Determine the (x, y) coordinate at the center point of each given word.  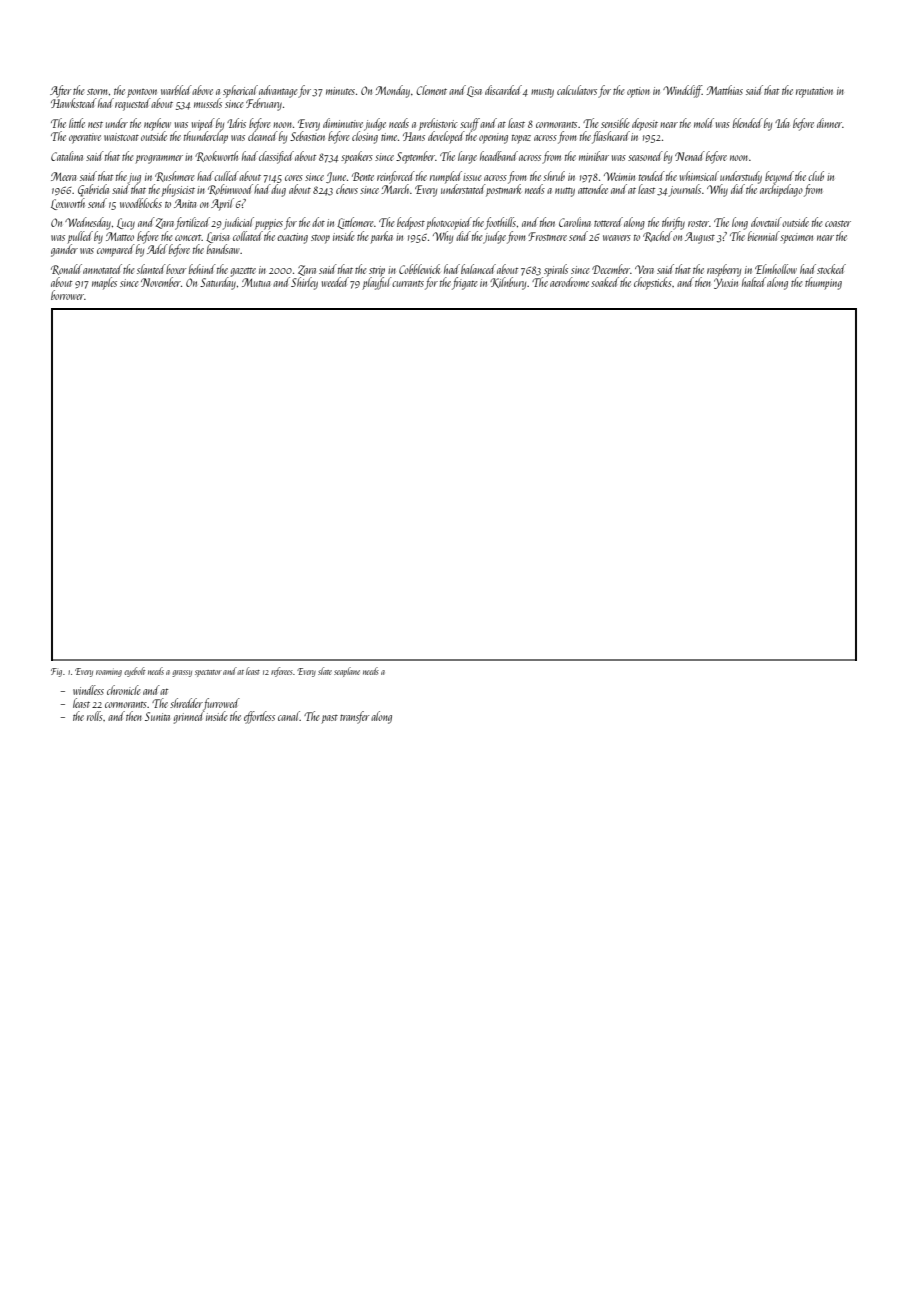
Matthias (724, 90)
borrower (67, 295)
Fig (56, 672)
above (202, 90)
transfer (354, 717)
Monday (392, 91)
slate (325, 671)
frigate (465, 283)
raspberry (724, 270)
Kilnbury (508, 283)
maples (104, 283)
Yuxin (726, 283)
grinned (189, 717)
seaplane (347, 672)
